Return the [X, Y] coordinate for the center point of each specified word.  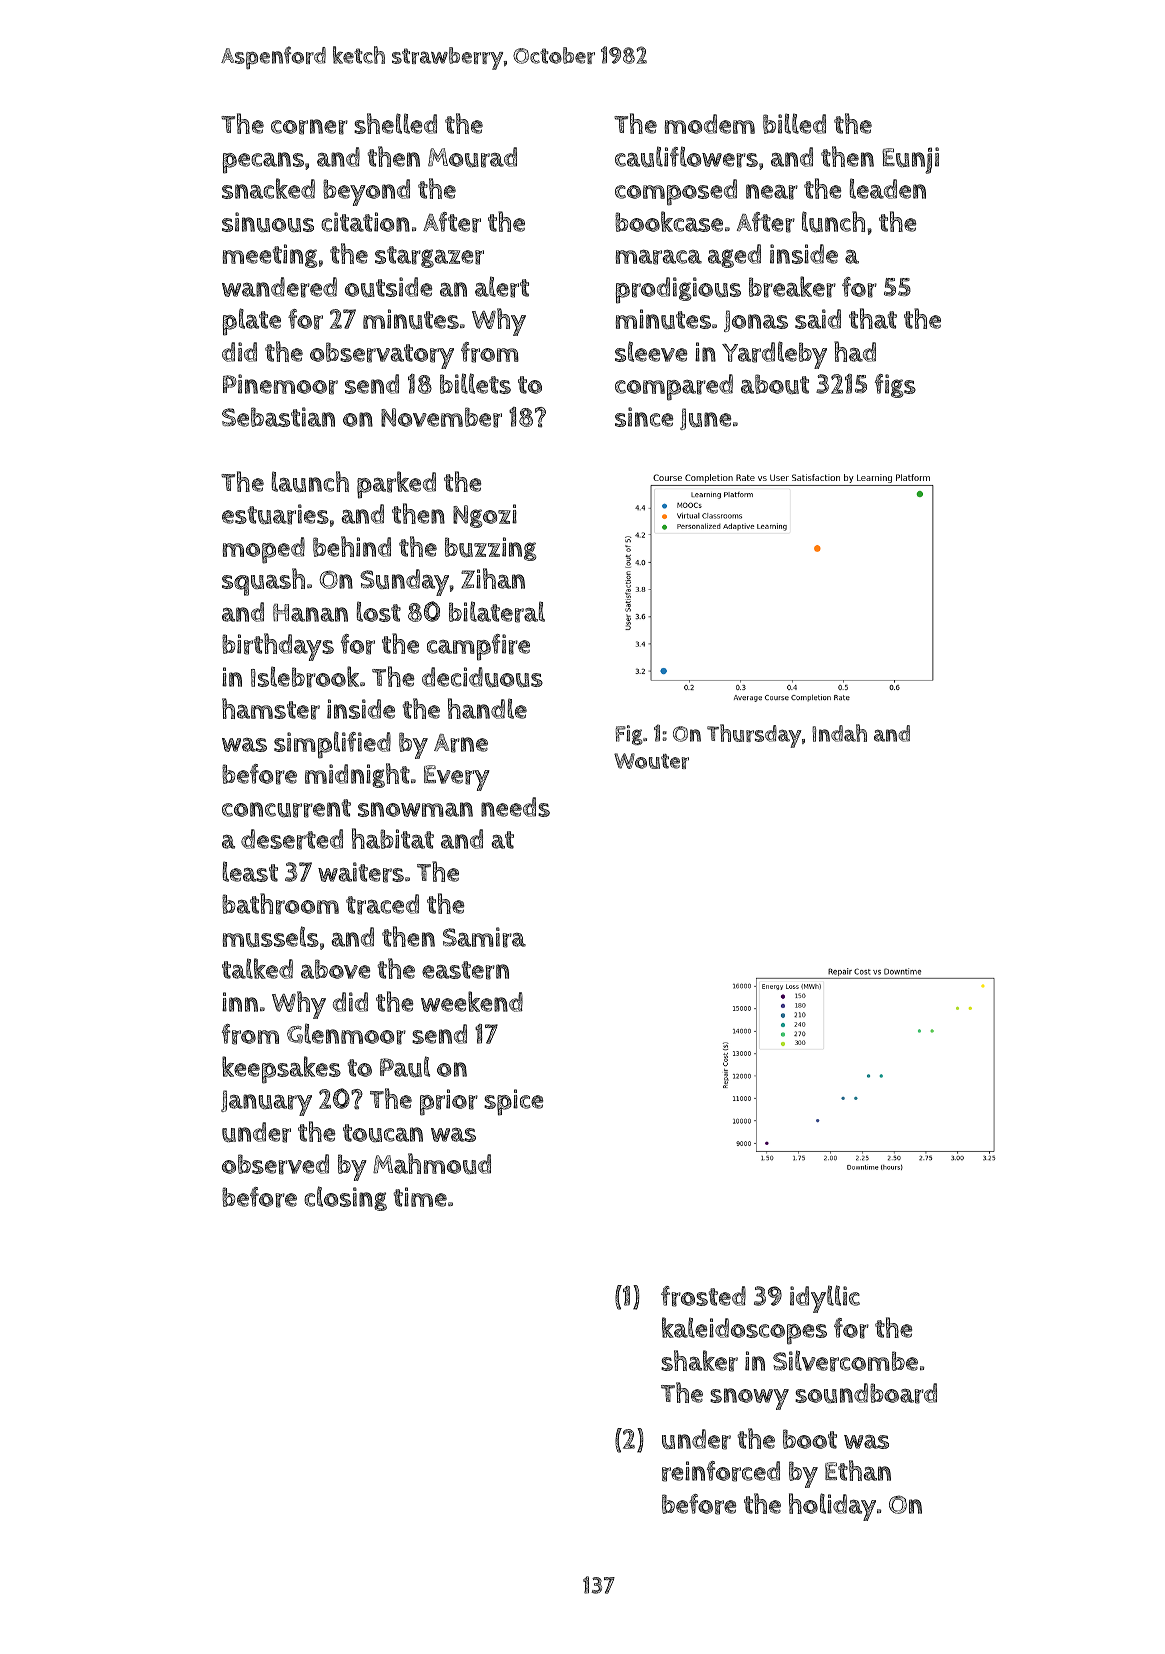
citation [365, 222]
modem [710, 124]
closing [345, 1198]
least [250, 871]
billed [794, 123]
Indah [839, 733]
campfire [478, 647]
